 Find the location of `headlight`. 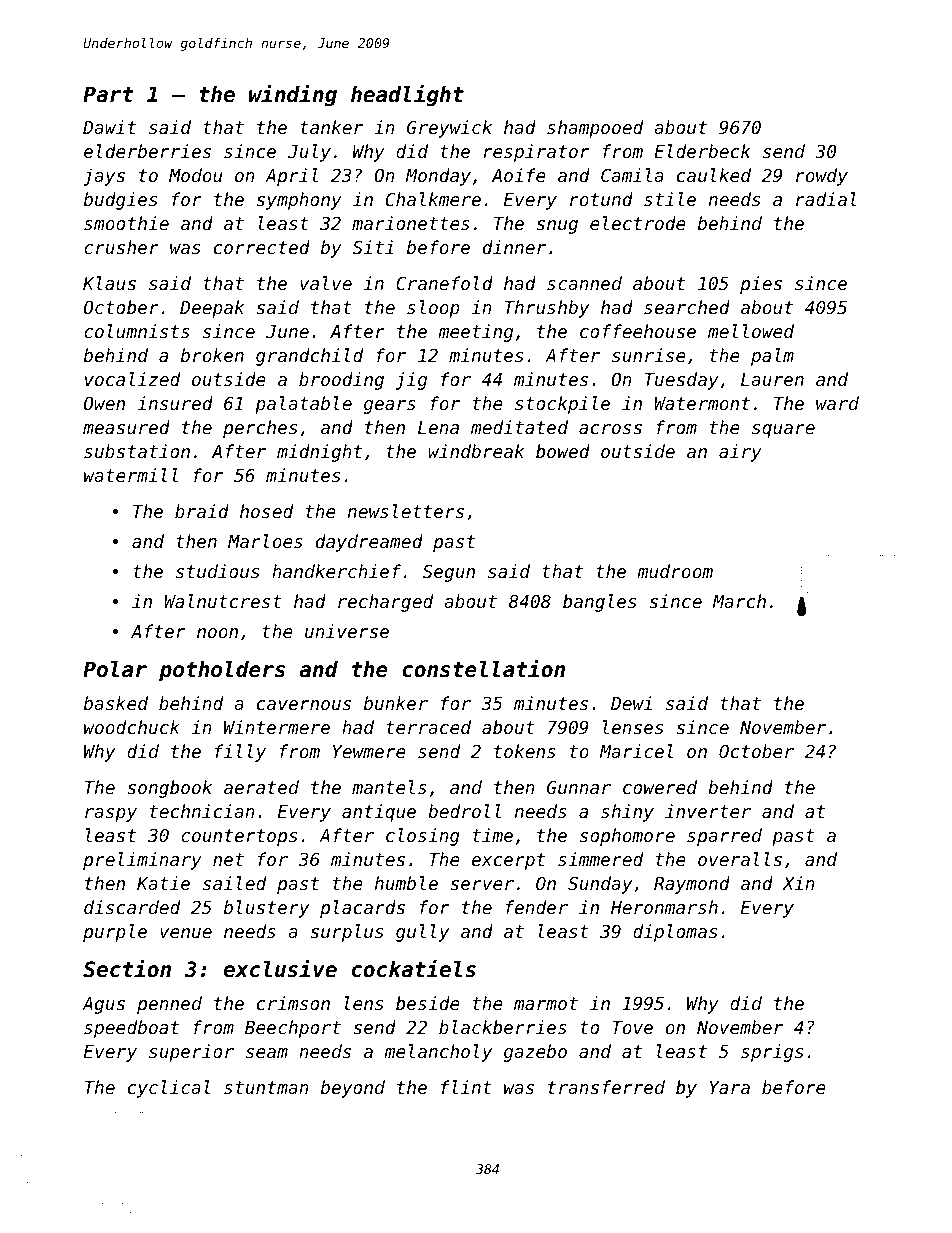

headlight is located at coordinates (407, 96).
